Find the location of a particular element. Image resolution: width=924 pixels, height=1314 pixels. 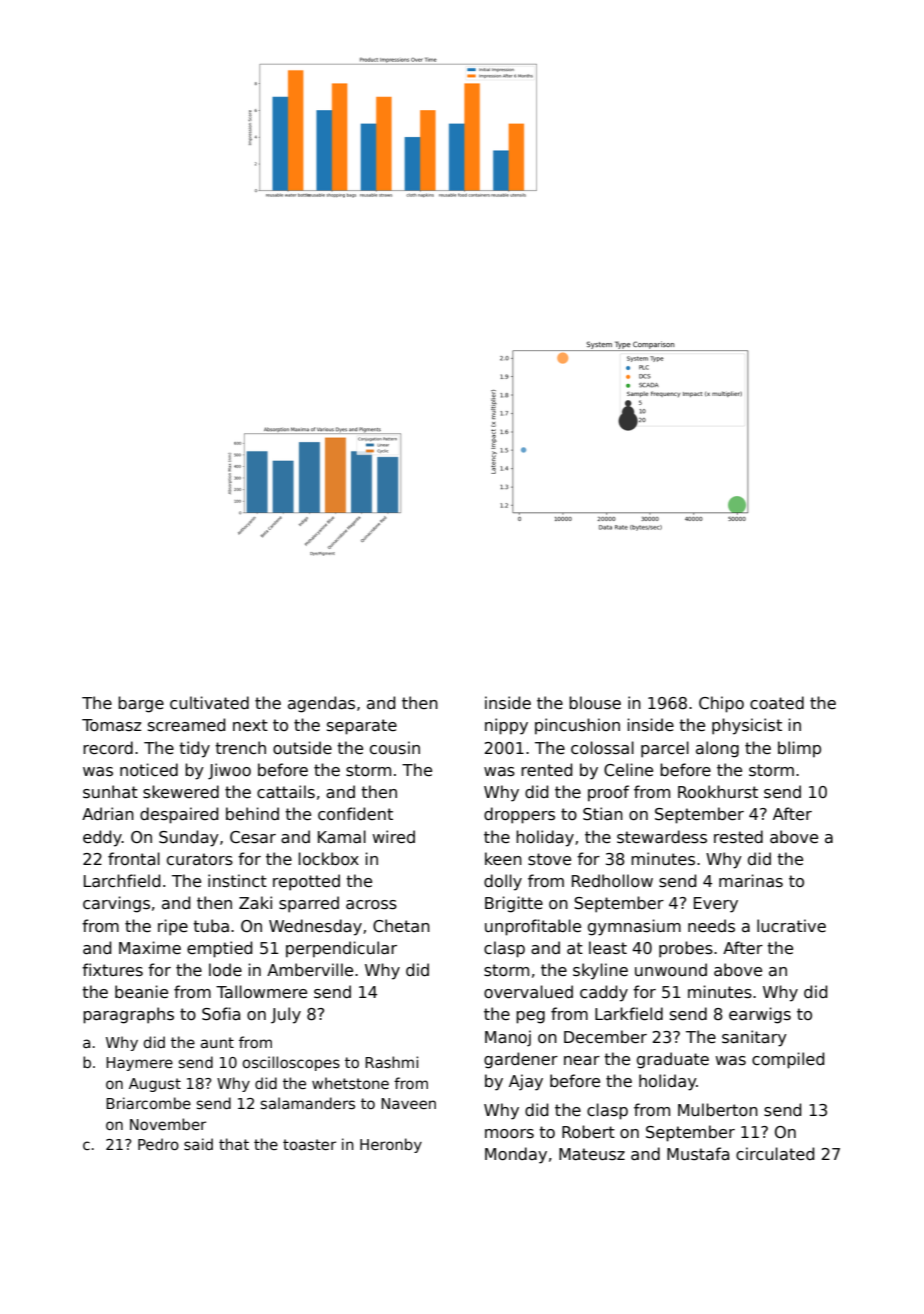

Mustafa is located at coordinates (698, 1154).
